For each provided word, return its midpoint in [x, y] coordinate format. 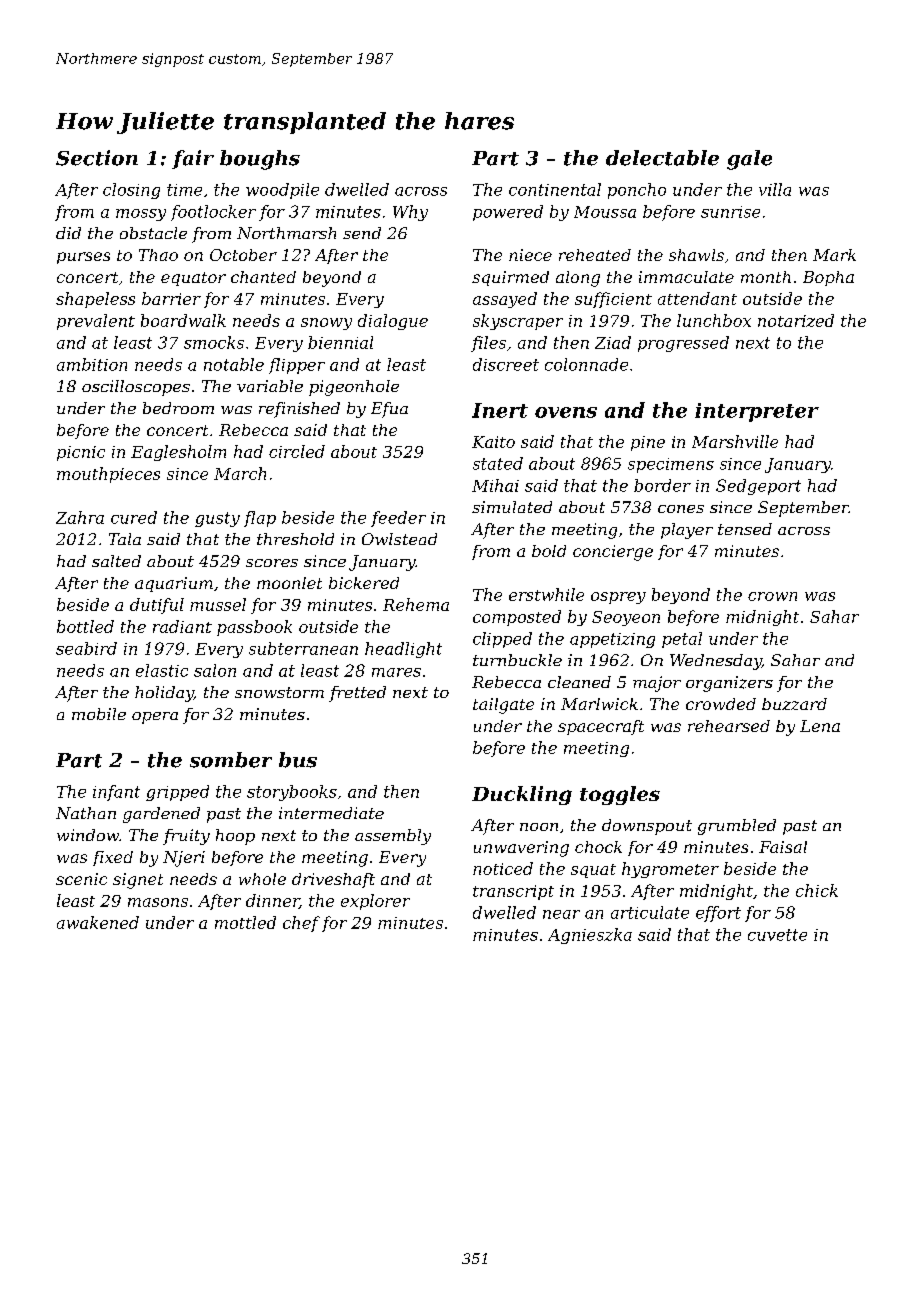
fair [193, 159]
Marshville [735, 441]
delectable [662, 158]
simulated [512, 507]
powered [508, 213]
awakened [98, 922]
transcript [513, 892]
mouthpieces [108, 475]
